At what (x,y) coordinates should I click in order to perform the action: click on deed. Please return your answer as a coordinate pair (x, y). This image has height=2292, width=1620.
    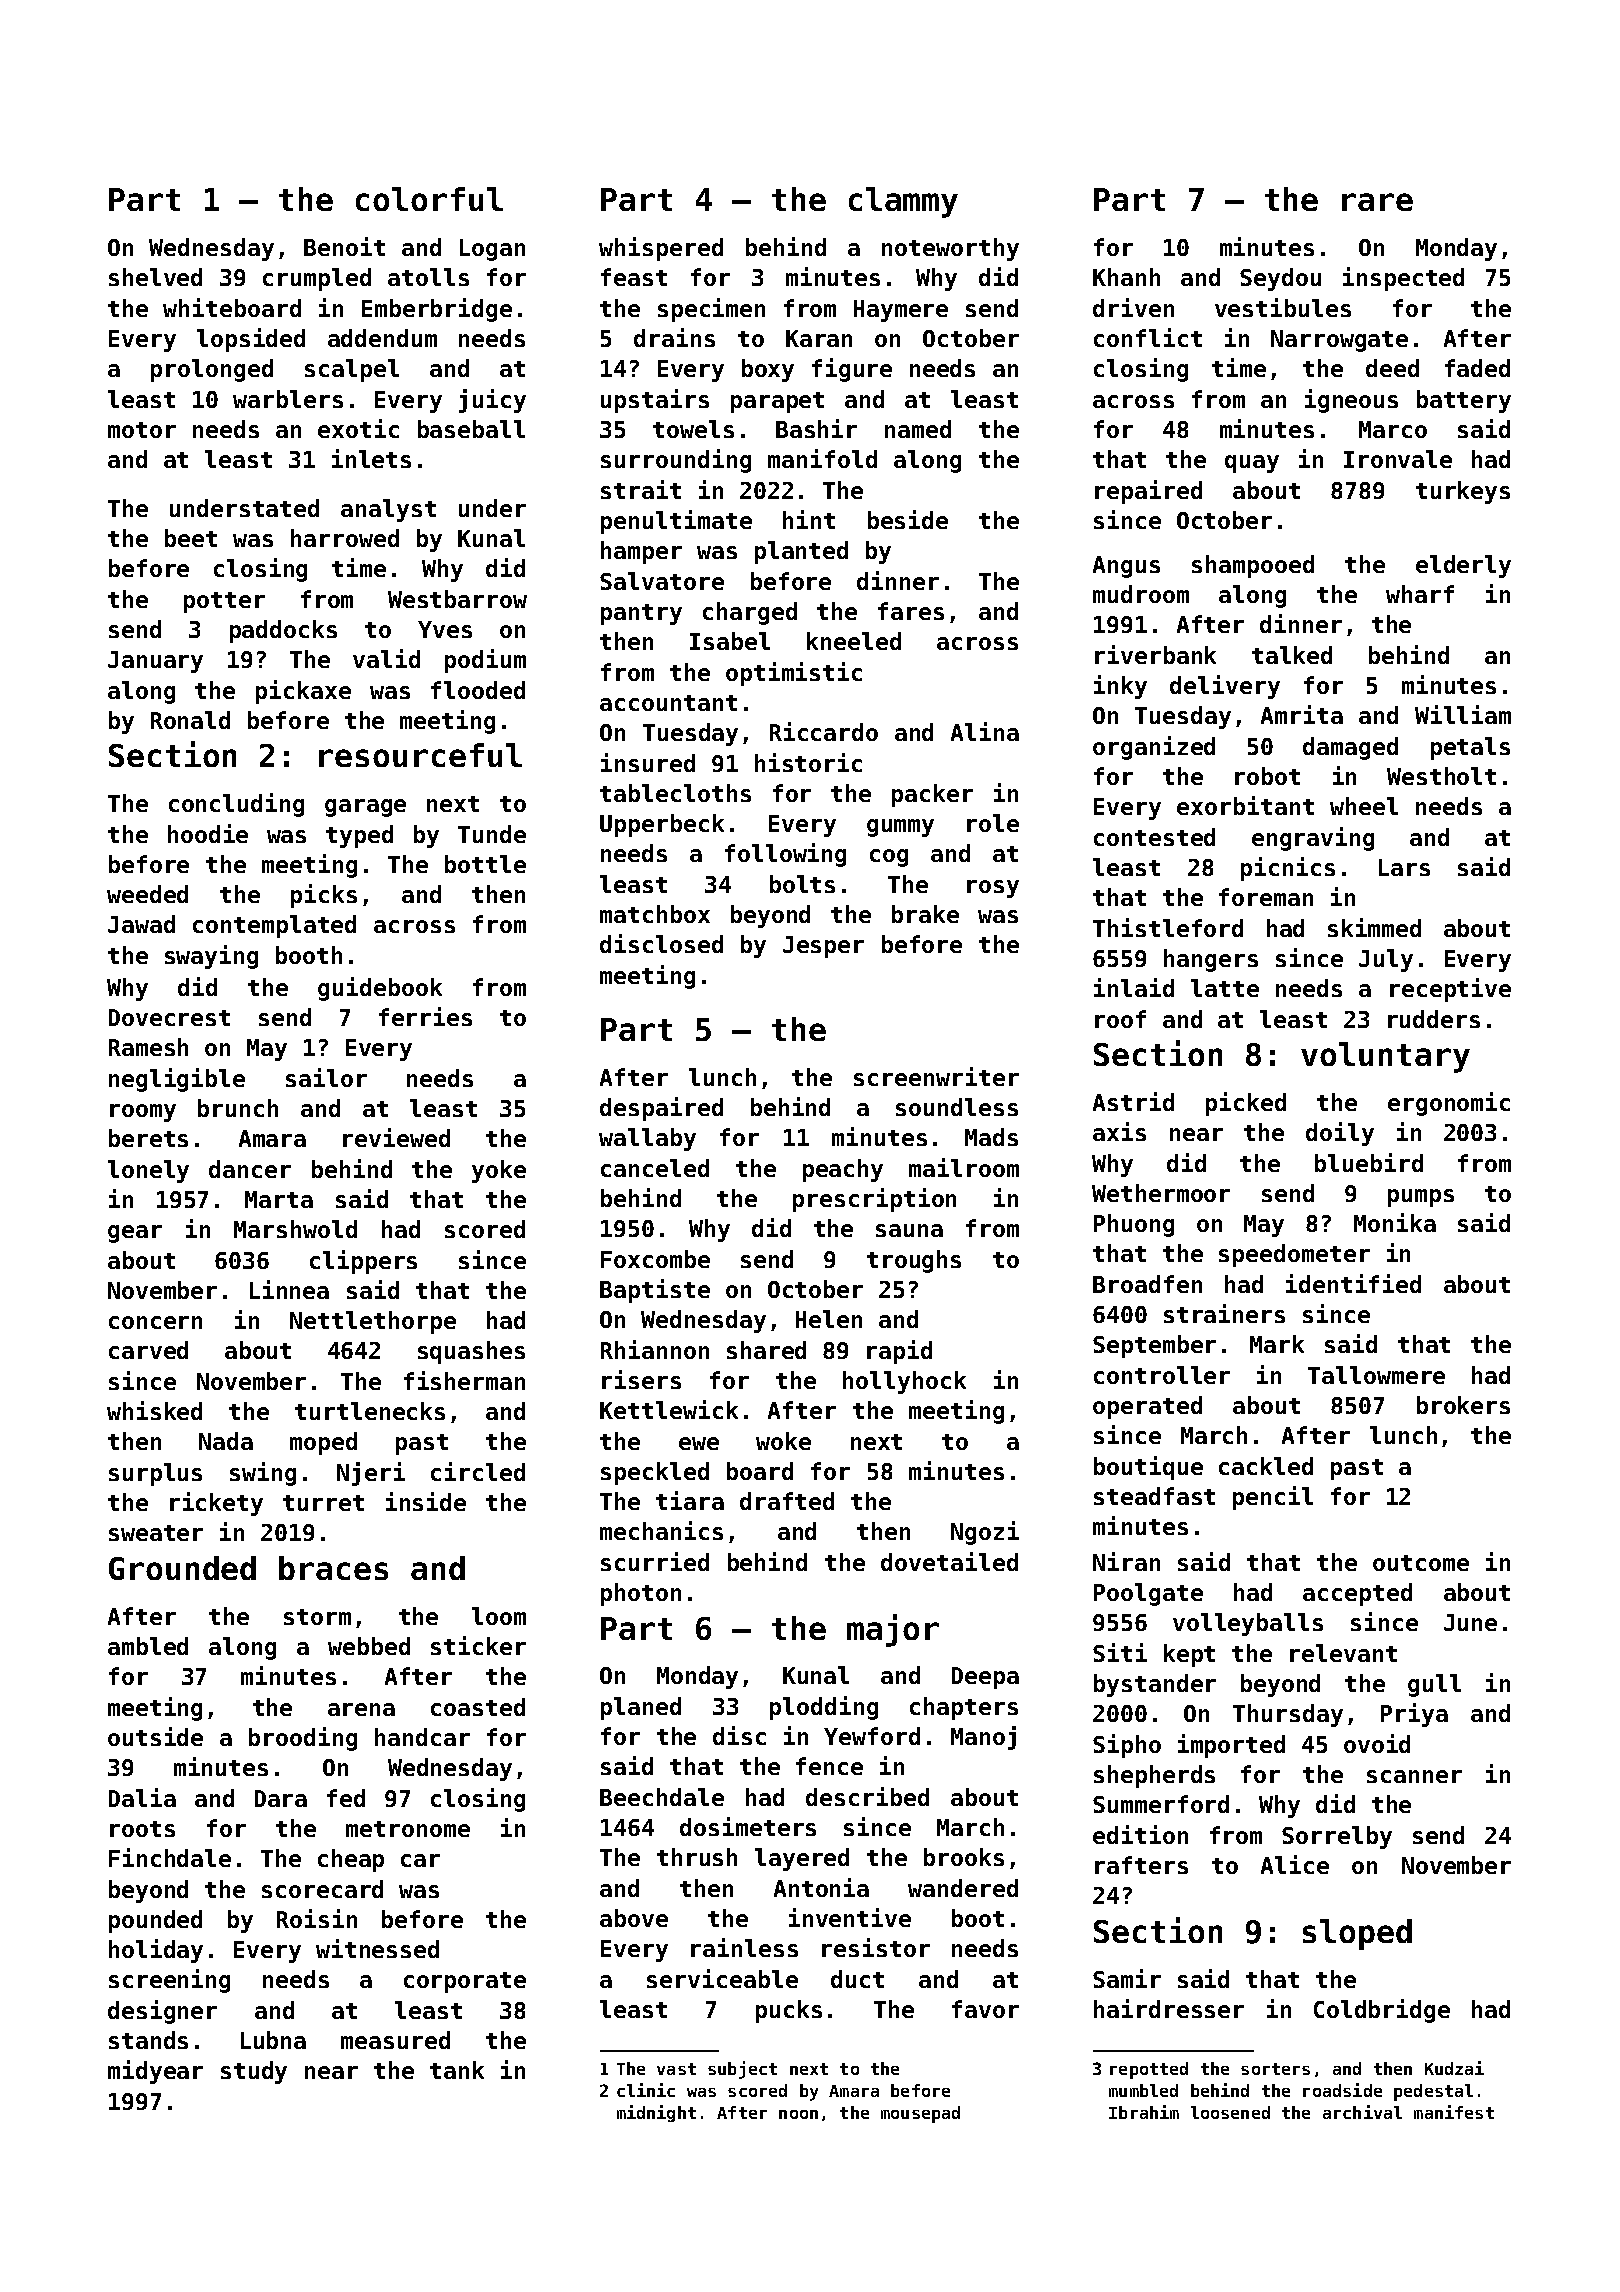
    Looking at the image, I should click on (1392, 368).
